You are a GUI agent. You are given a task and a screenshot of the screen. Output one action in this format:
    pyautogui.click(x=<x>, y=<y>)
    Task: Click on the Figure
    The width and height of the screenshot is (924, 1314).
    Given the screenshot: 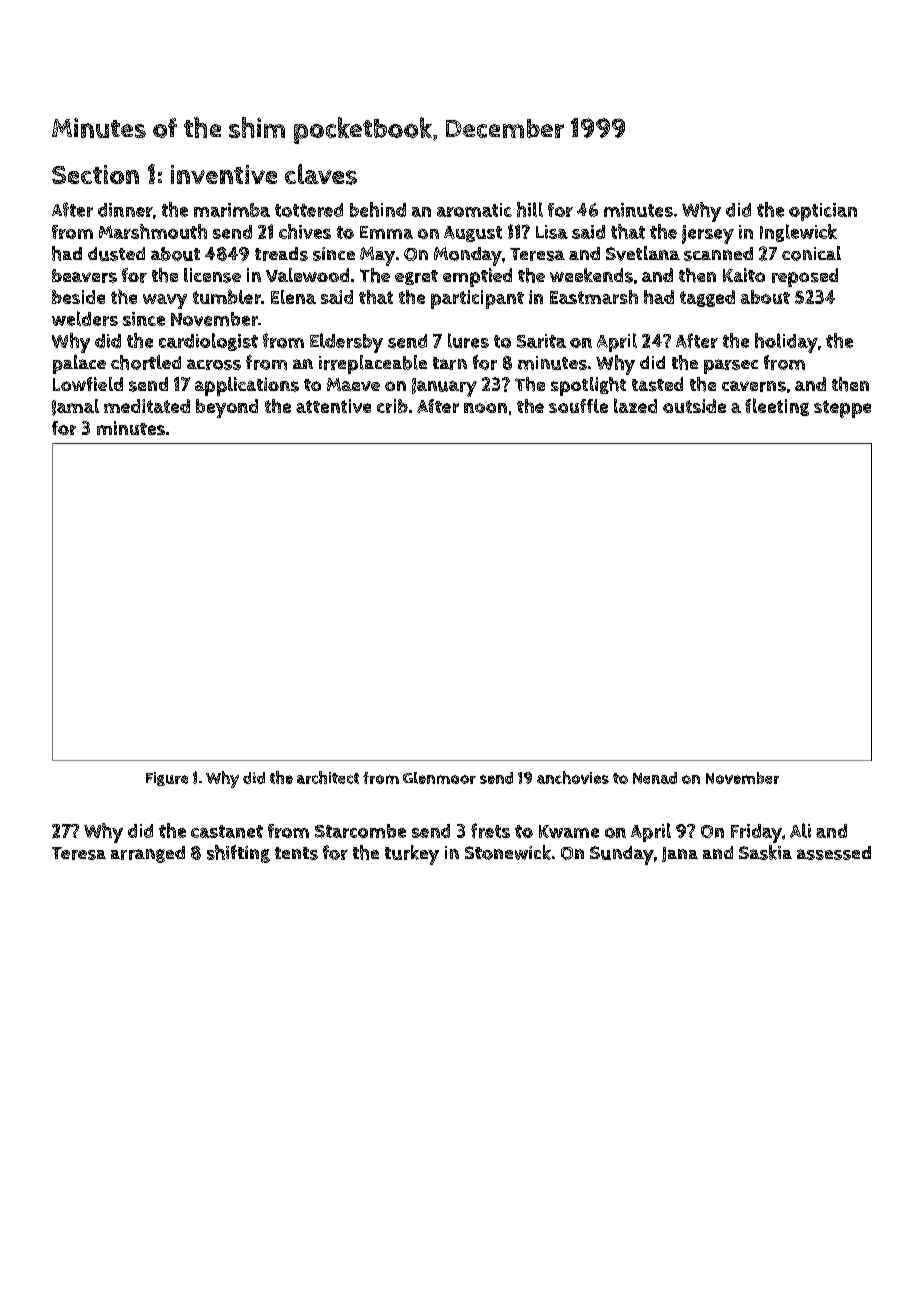 What is the action you would take?
    pyautogui.click(x=167, y=779)
